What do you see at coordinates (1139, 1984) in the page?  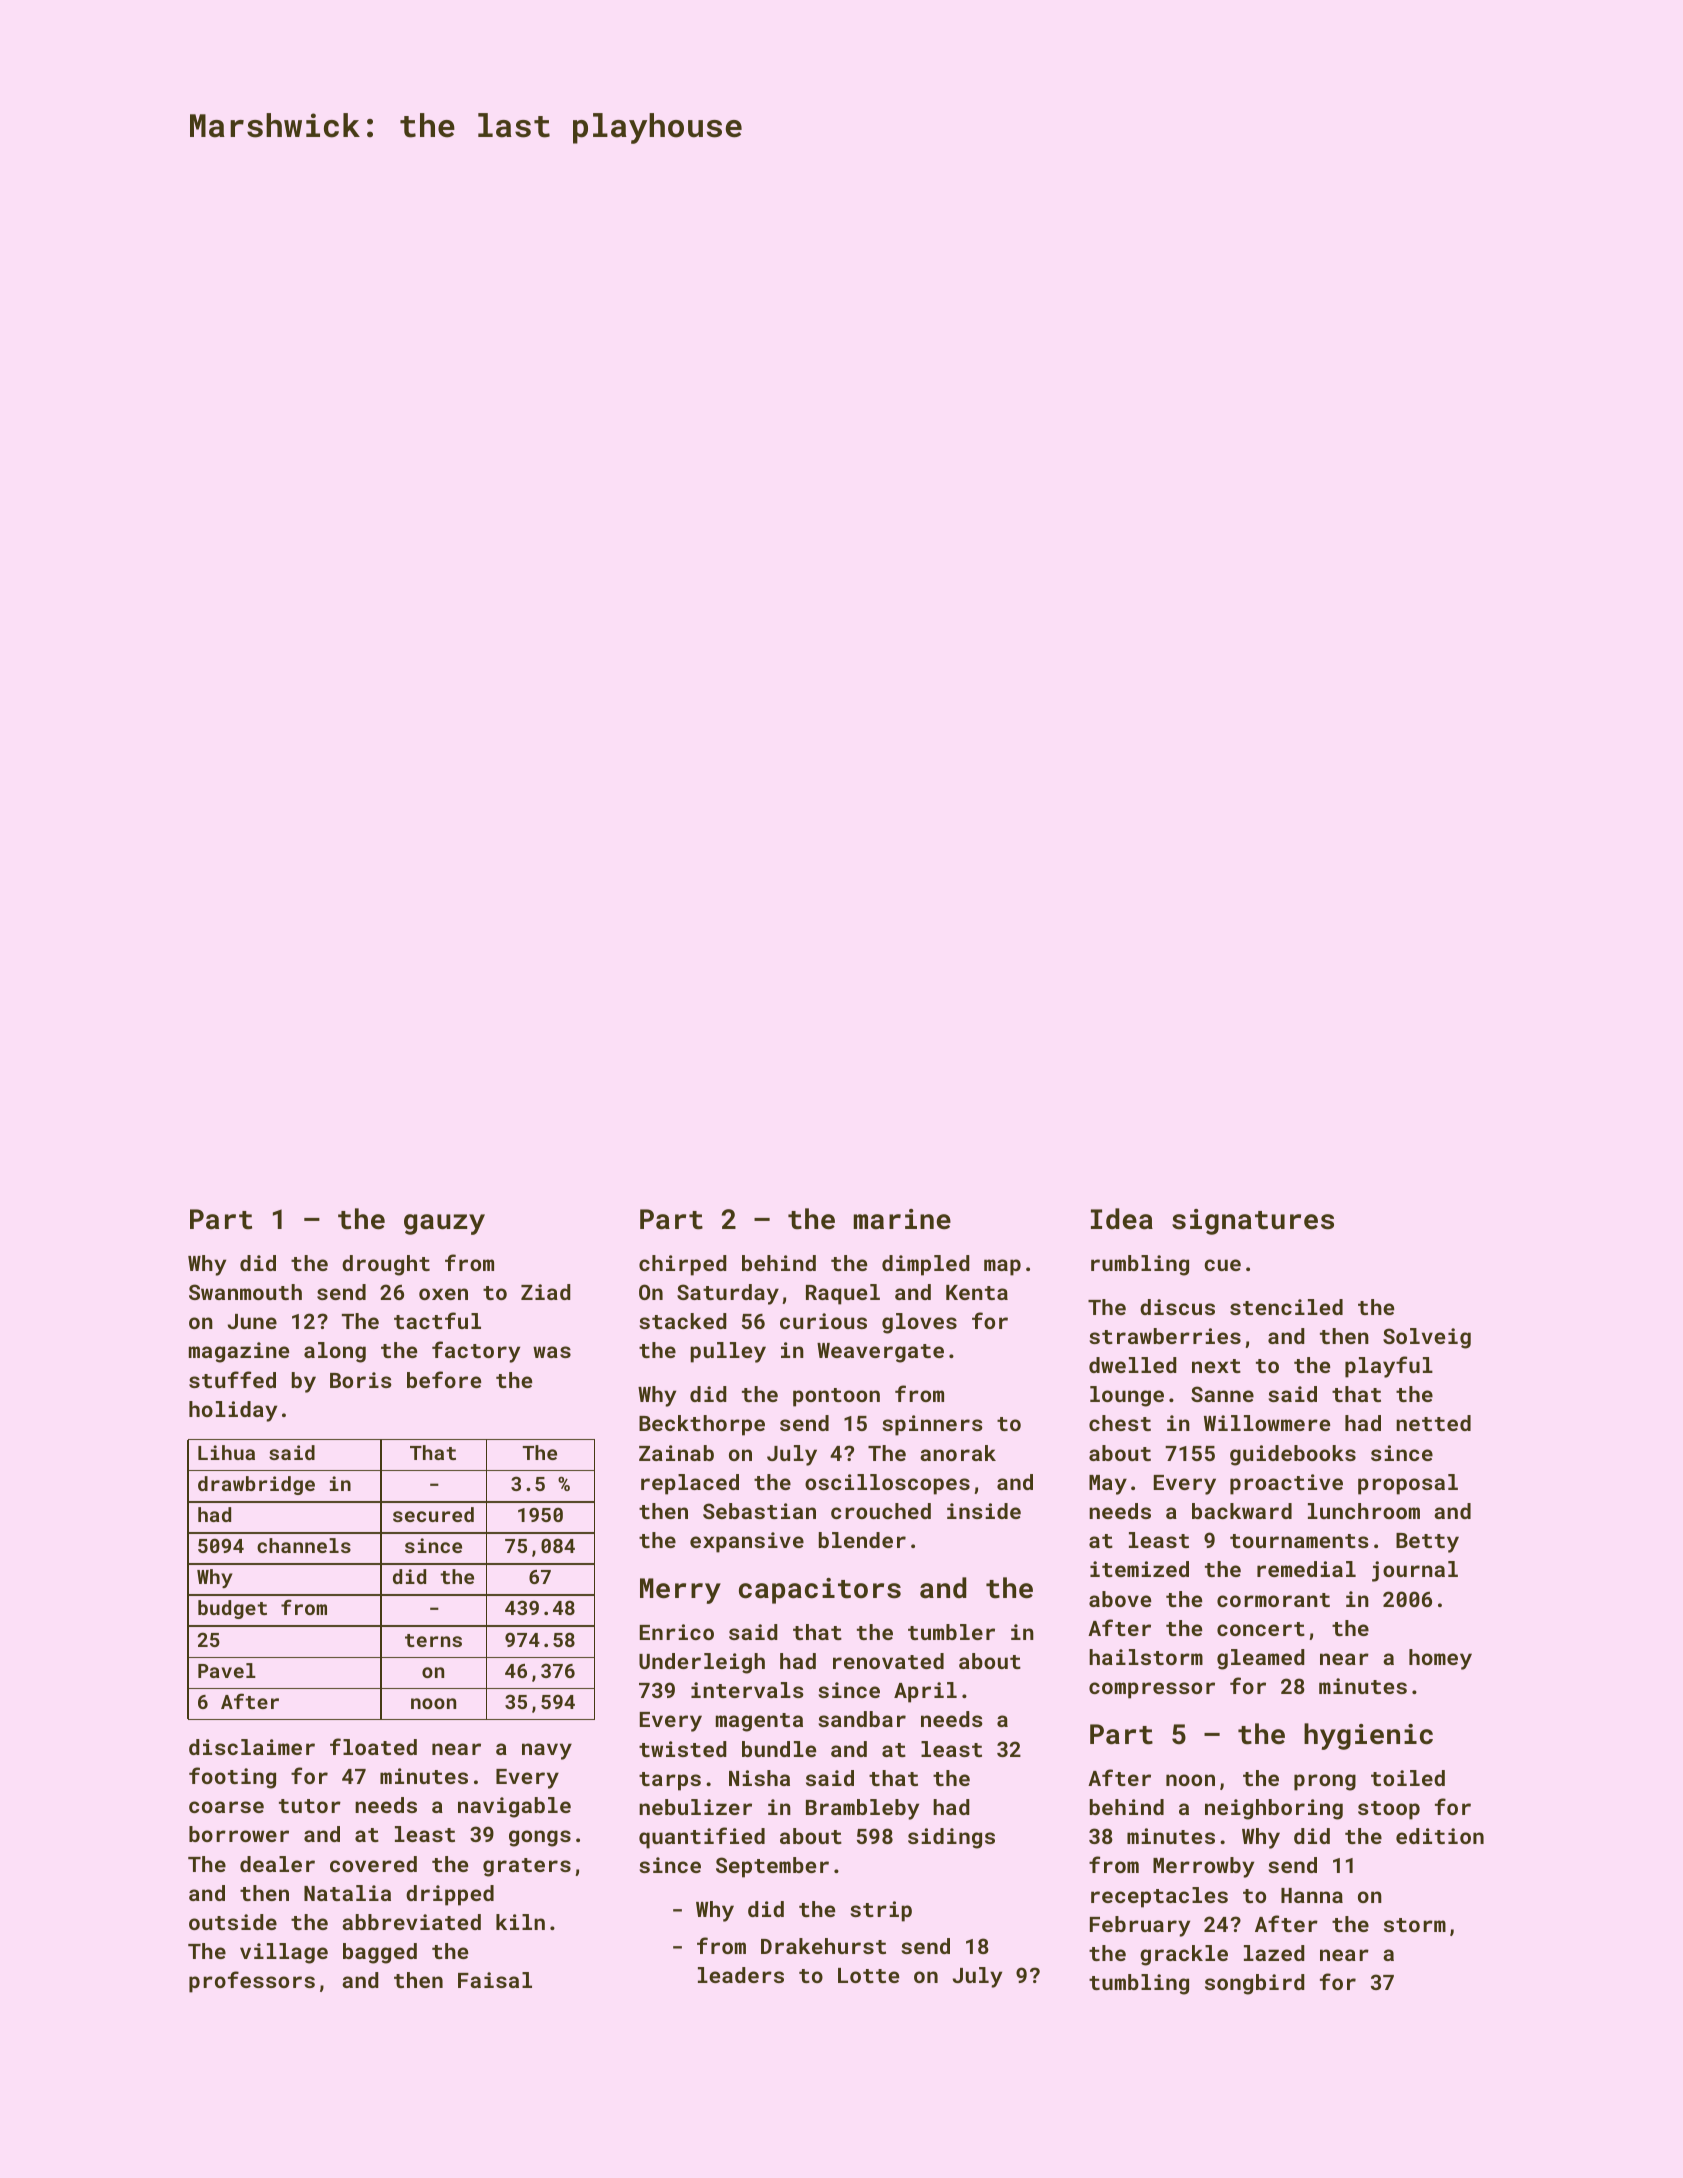 I see `tumbling` at bounding box center [1139, 1984].
